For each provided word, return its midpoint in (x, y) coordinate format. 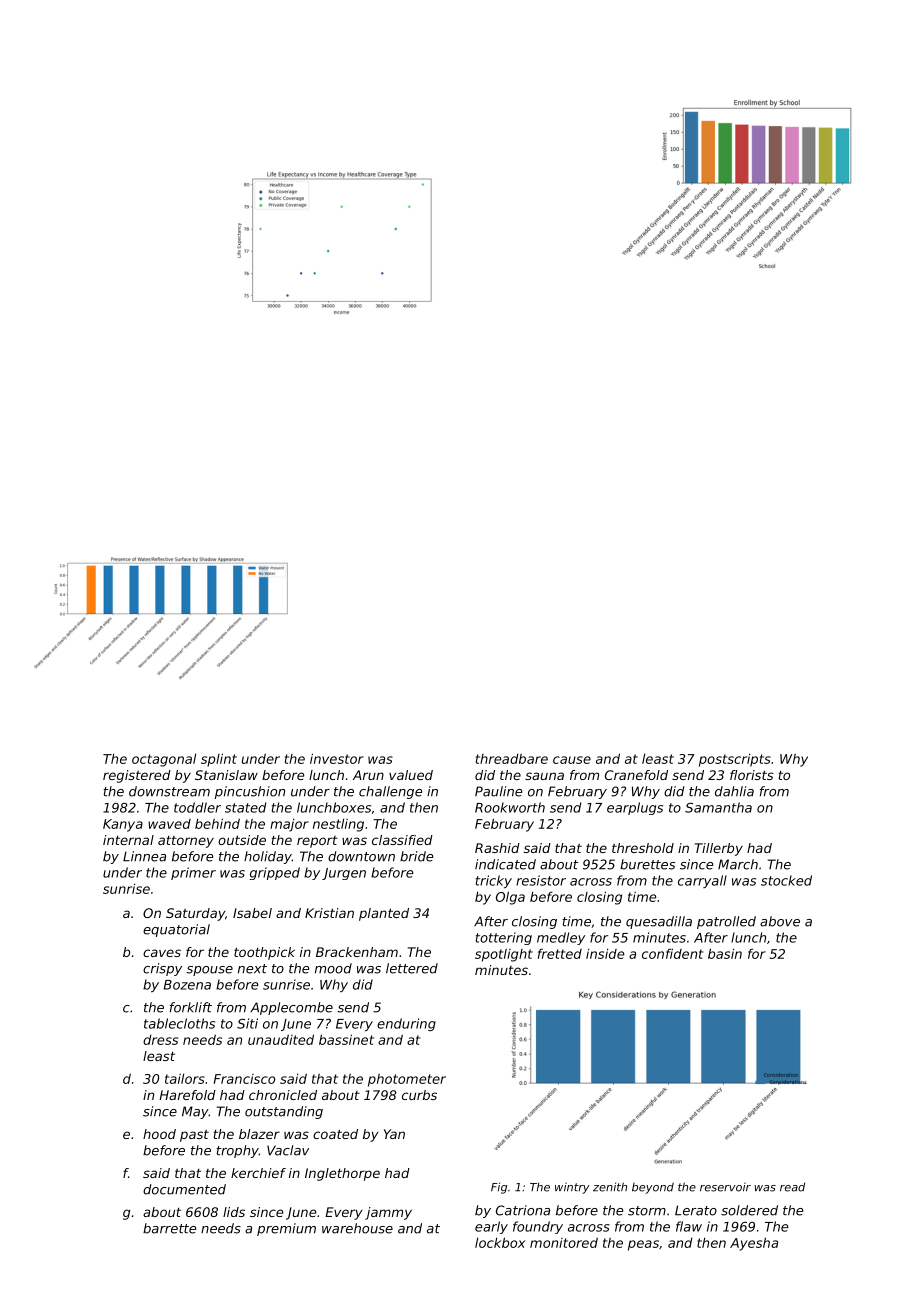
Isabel (252, 913)
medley (561, 938)
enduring (406, 1024)
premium (286, 1229)
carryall (702, 881)
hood (159, 1134)
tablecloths (179, 1023)
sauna (544, 776)
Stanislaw (226, 775)
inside (605, 954)
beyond (653, 1188)
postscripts (735, 760)
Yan (394, 1134)
